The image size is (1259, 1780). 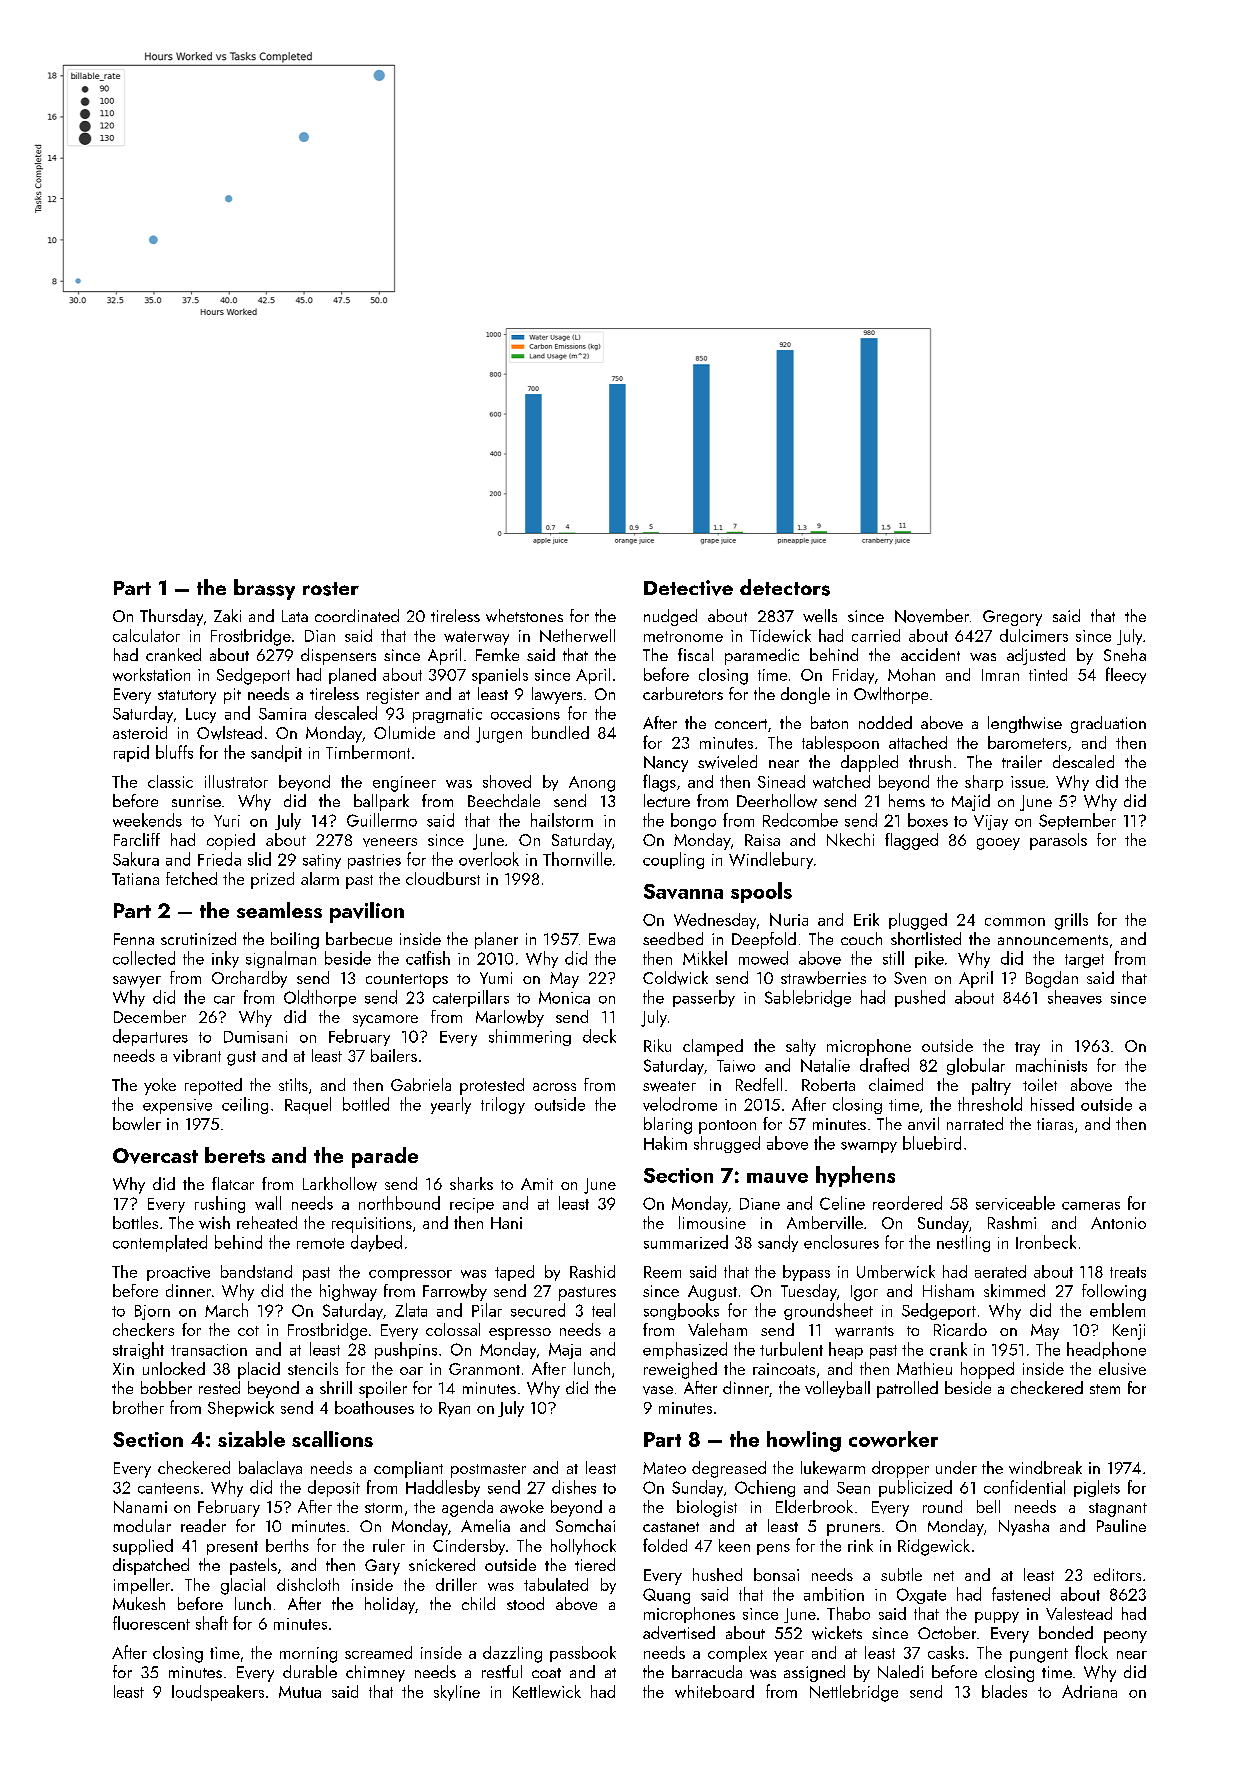 What do you see at coordinates (1051, 1065) in the screenshot?
I see `machinists` at bounding box center [1051, 1065].
